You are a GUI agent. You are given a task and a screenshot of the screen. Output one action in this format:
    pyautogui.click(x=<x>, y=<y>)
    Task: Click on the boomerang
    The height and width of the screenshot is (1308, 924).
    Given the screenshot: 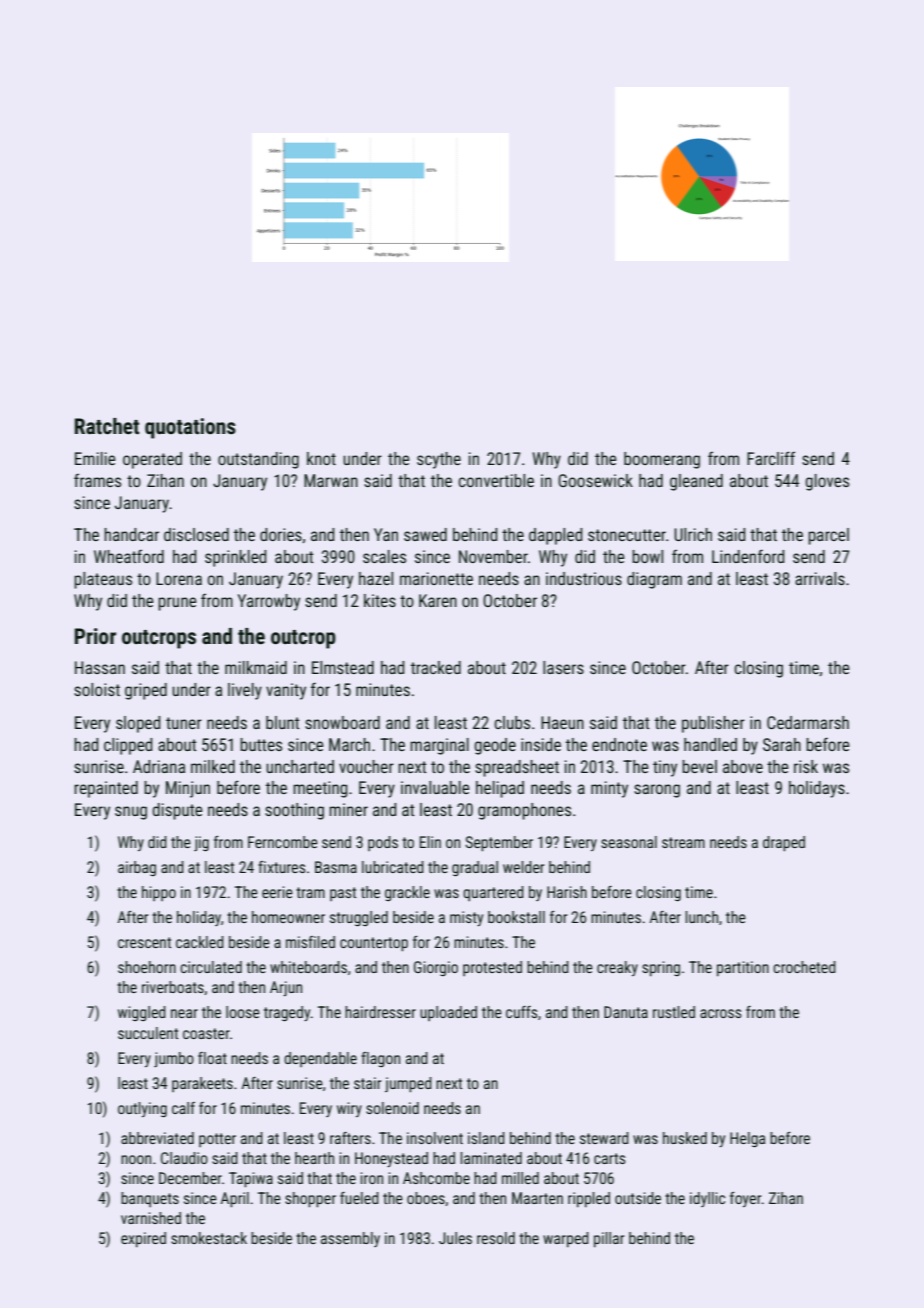 What is the action you would take?
    pyautogui.click(x=662, y=460)
